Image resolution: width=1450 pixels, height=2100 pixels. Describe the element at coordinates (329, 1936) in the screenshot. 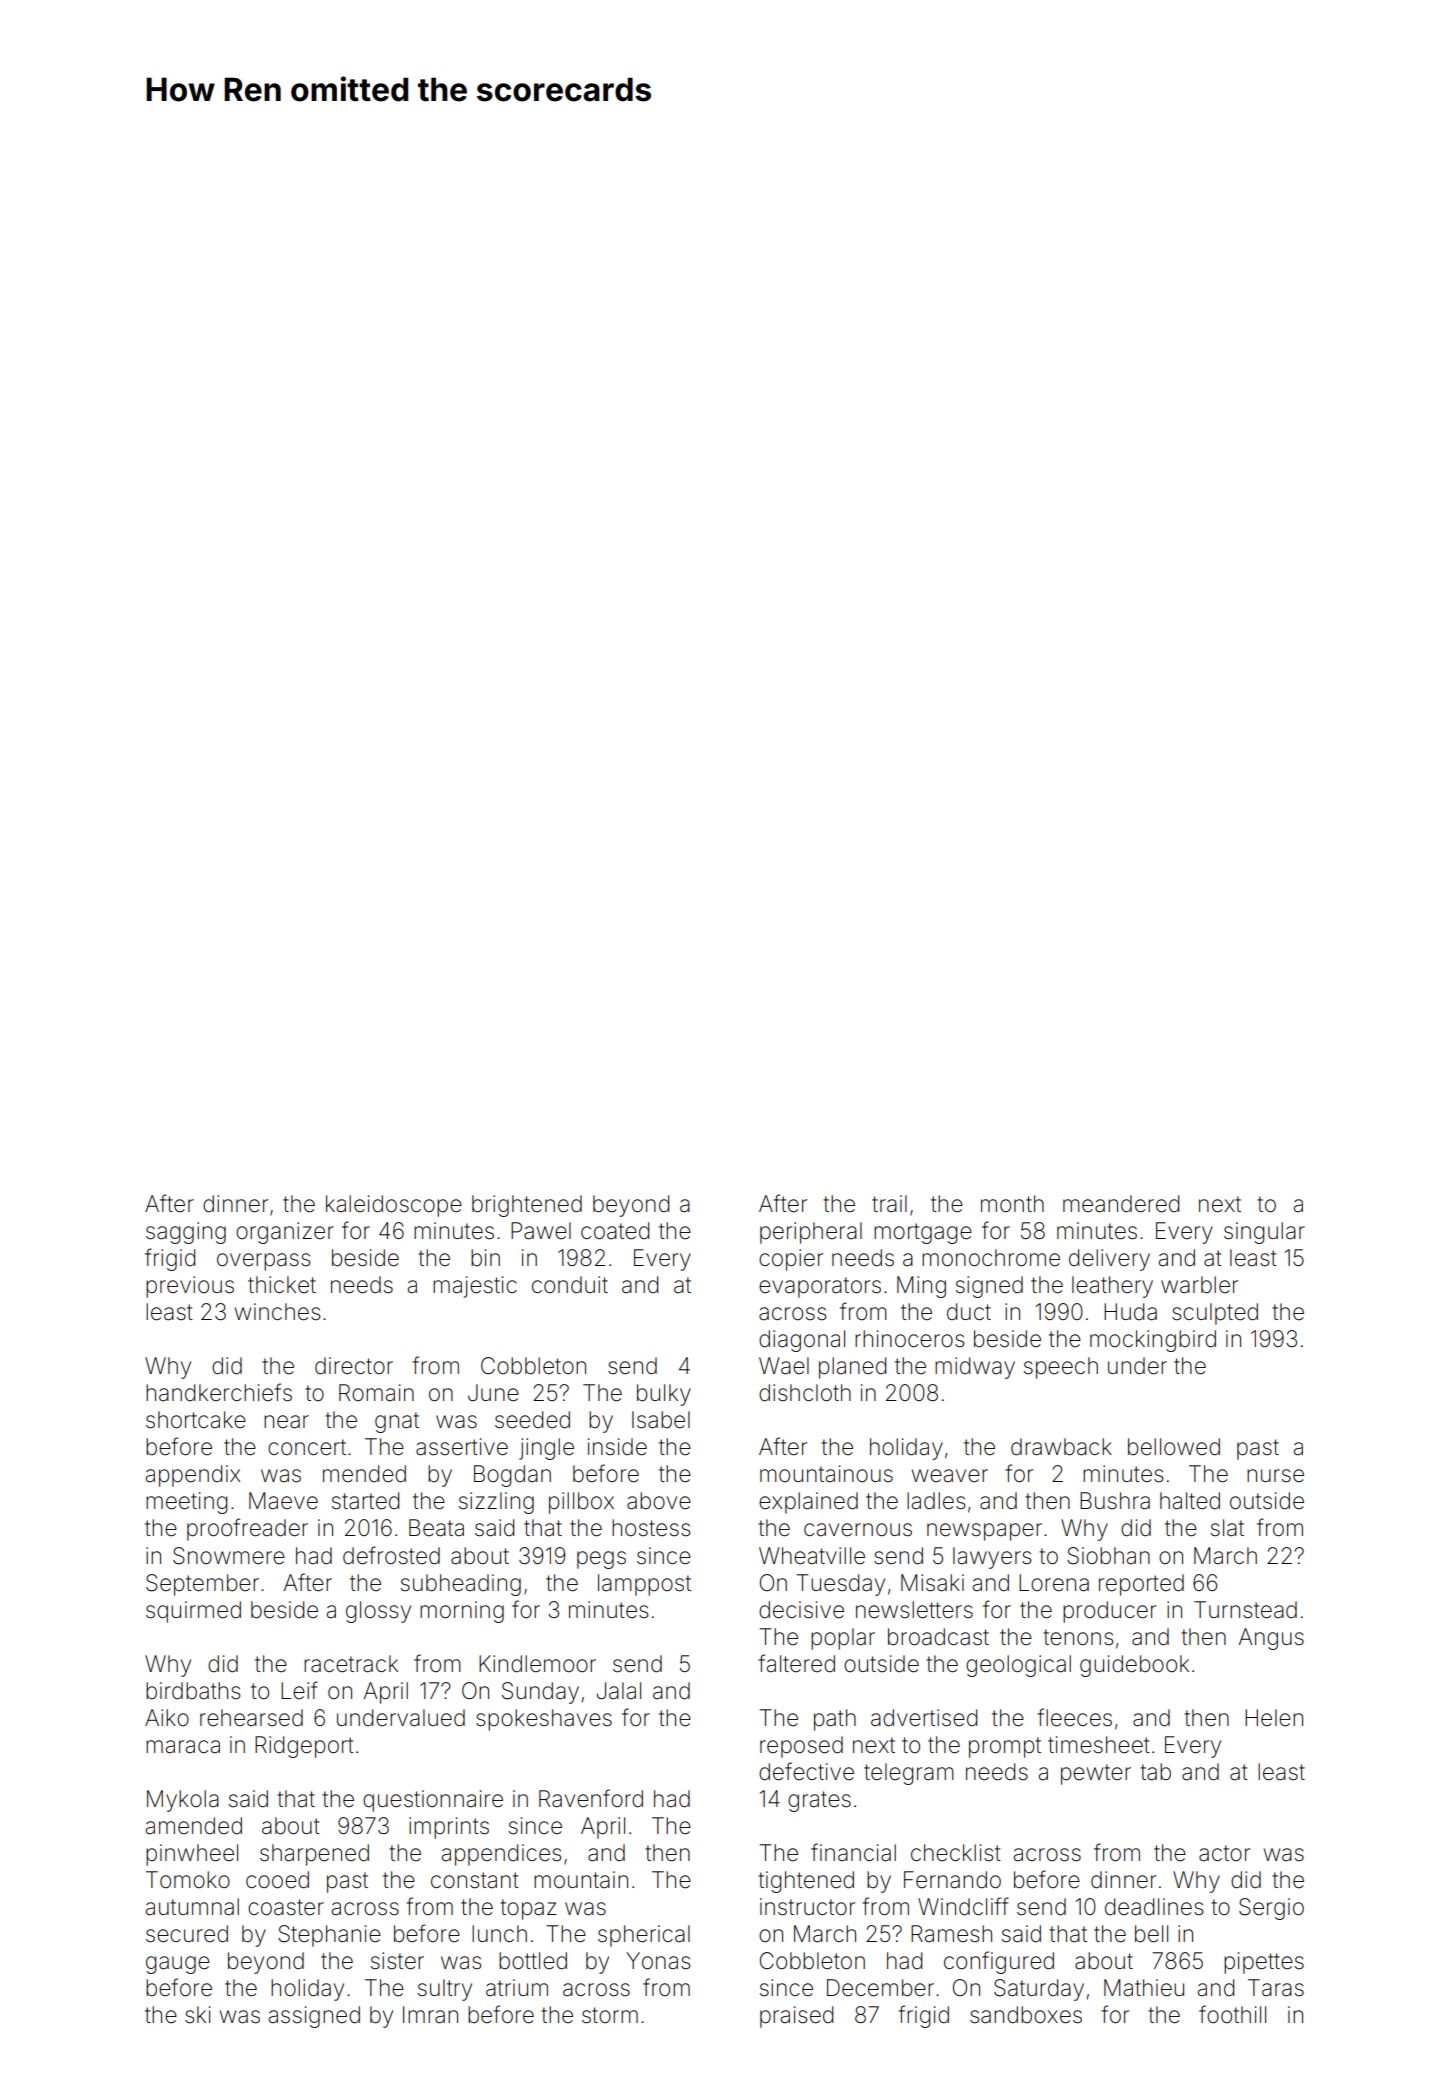

I see `Stephanie` at that location.
